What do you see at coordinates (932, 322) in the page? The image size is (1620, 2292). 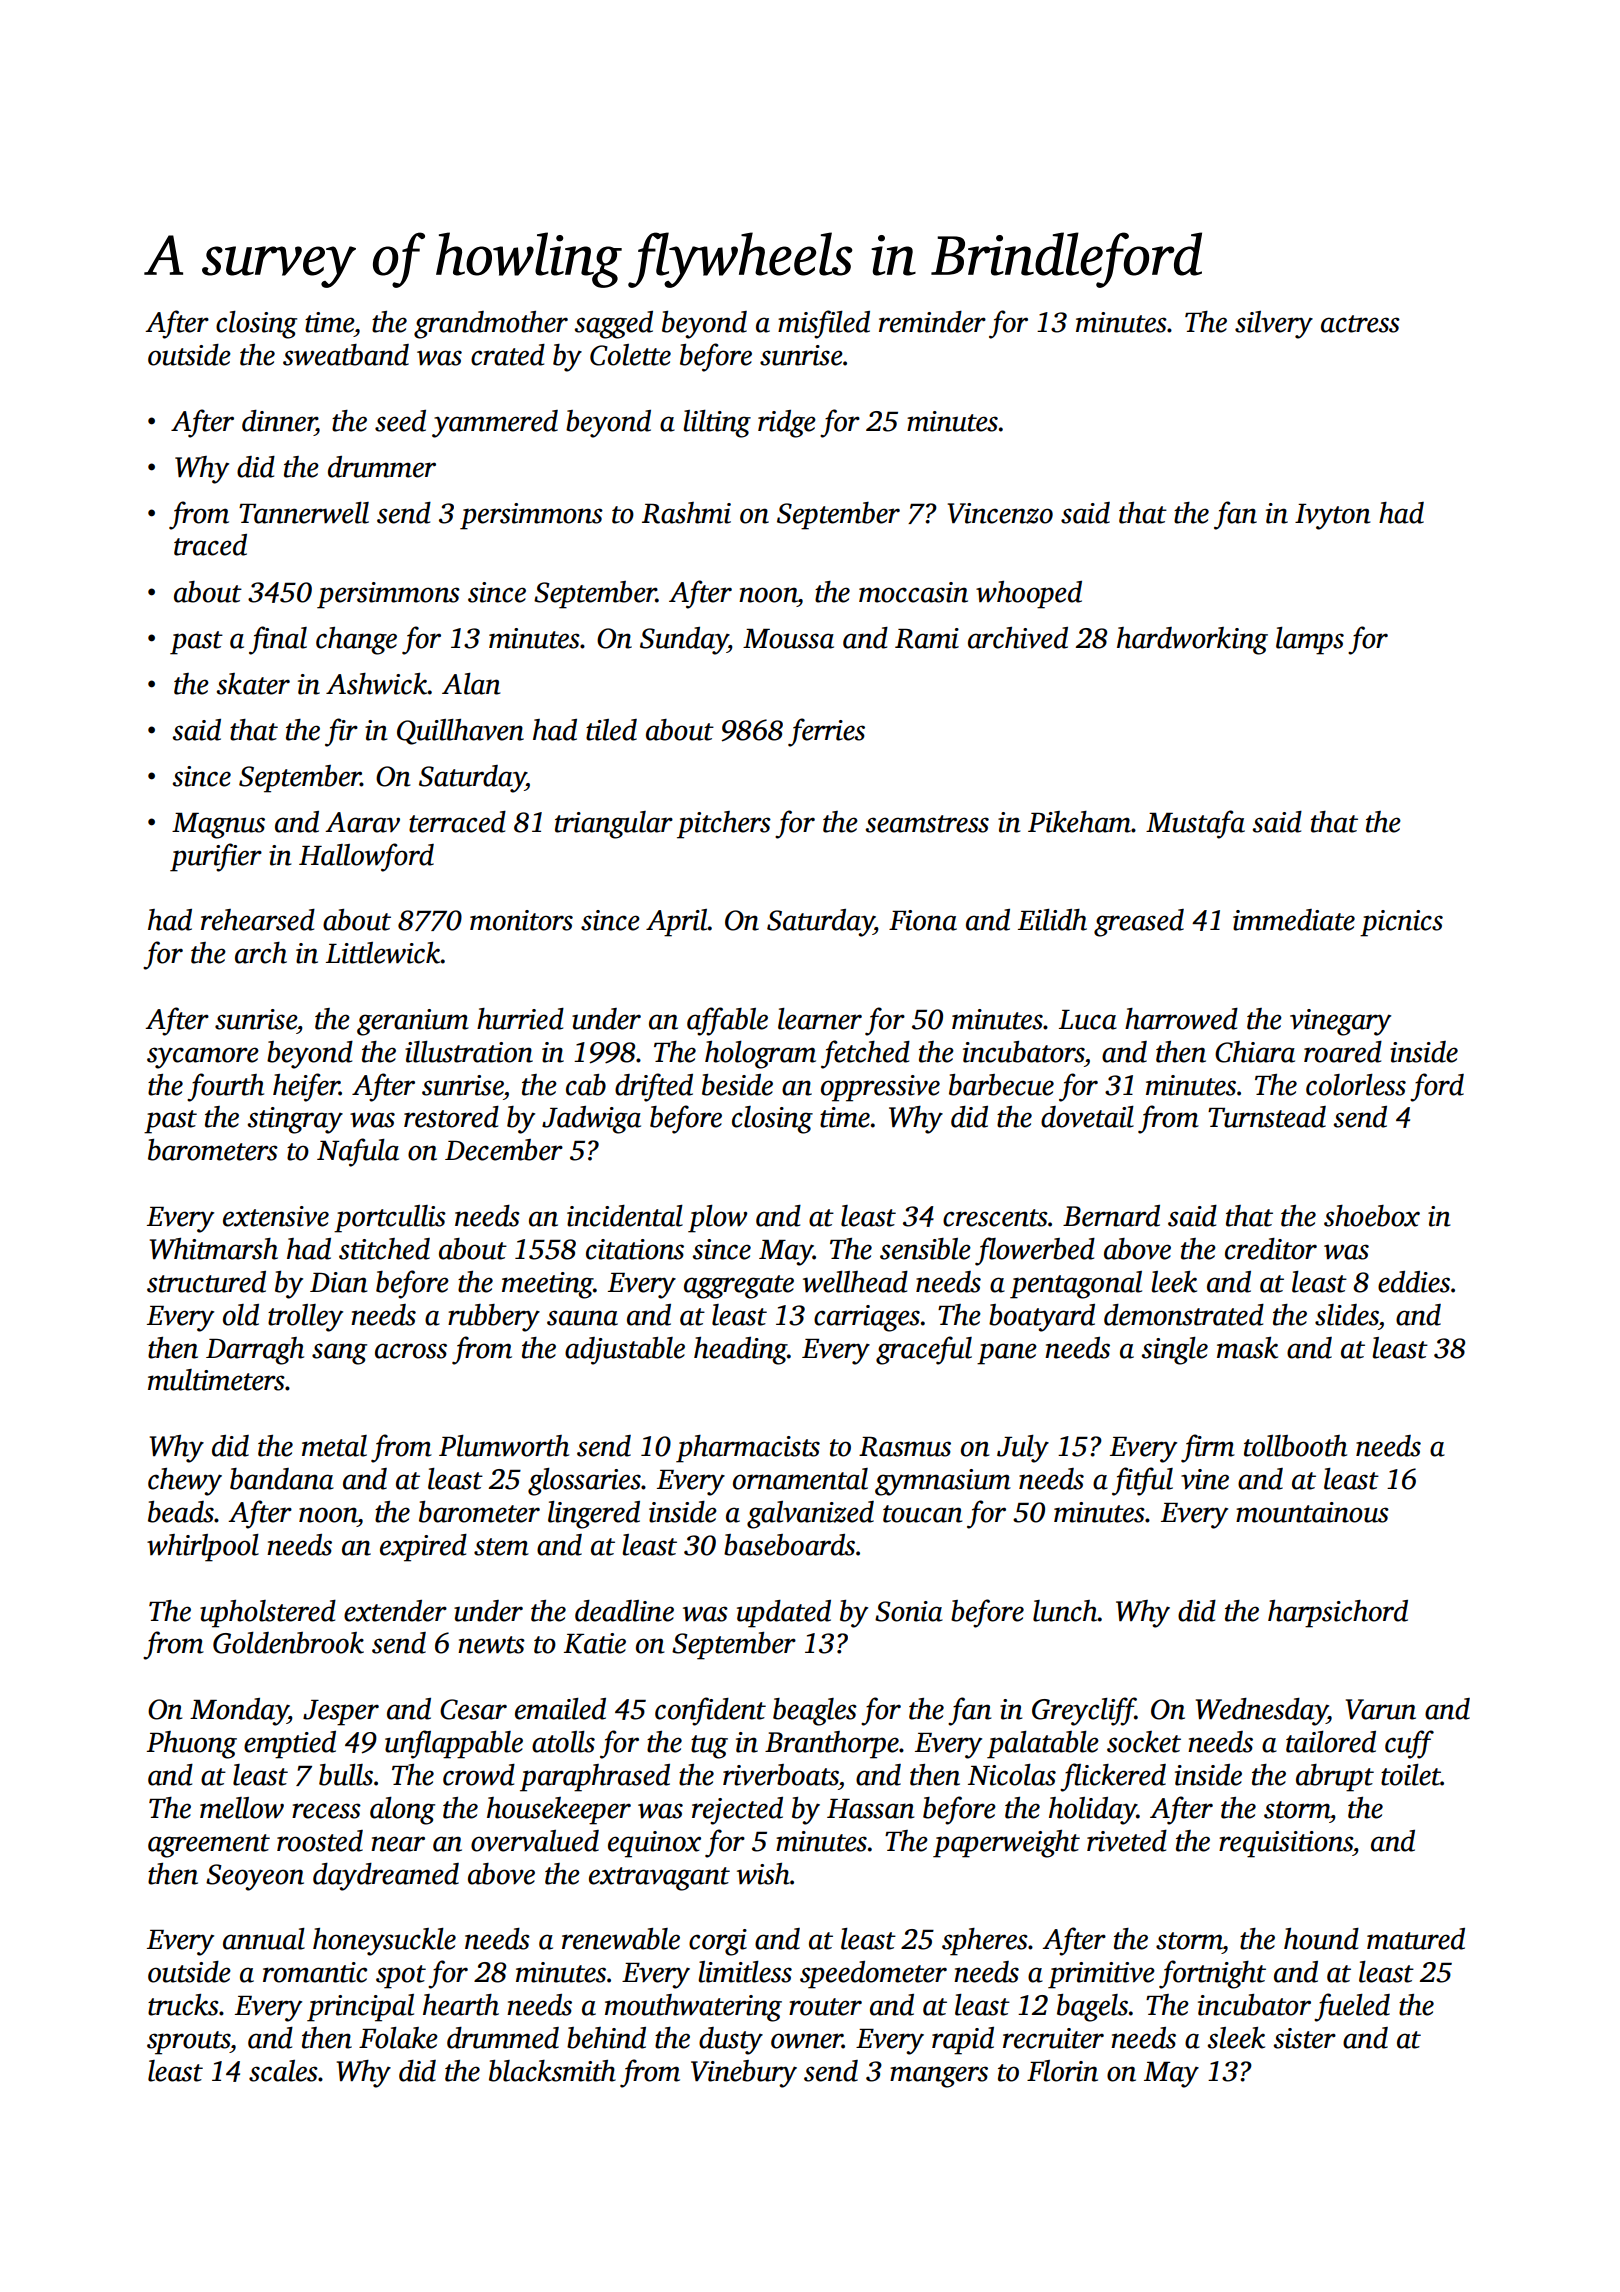 I see `reminder` at bounding box center [932, 322].
